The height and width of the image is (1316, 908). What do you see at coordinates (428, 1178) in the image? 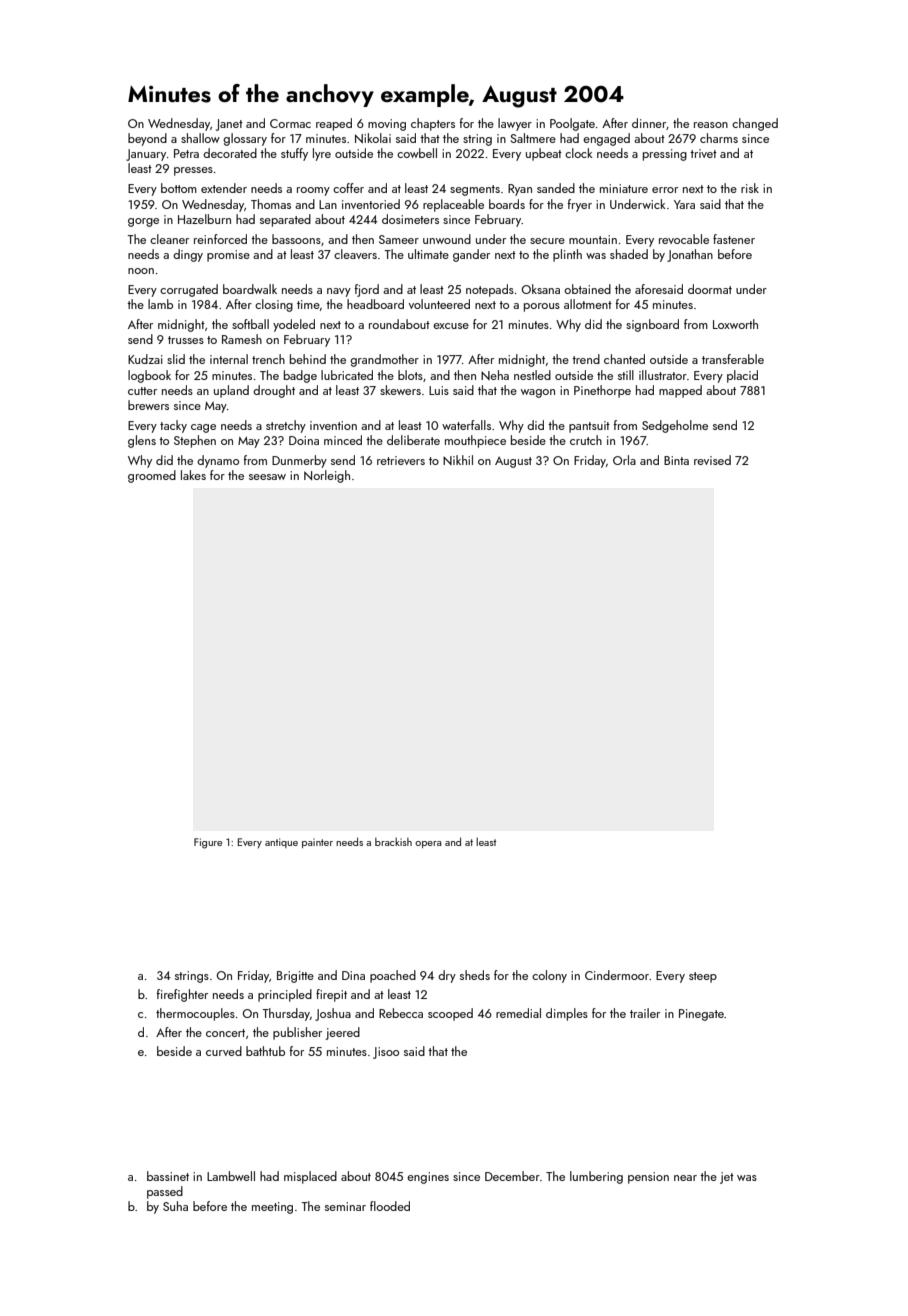
I see `engines` at bounding box center [428, 1178].
